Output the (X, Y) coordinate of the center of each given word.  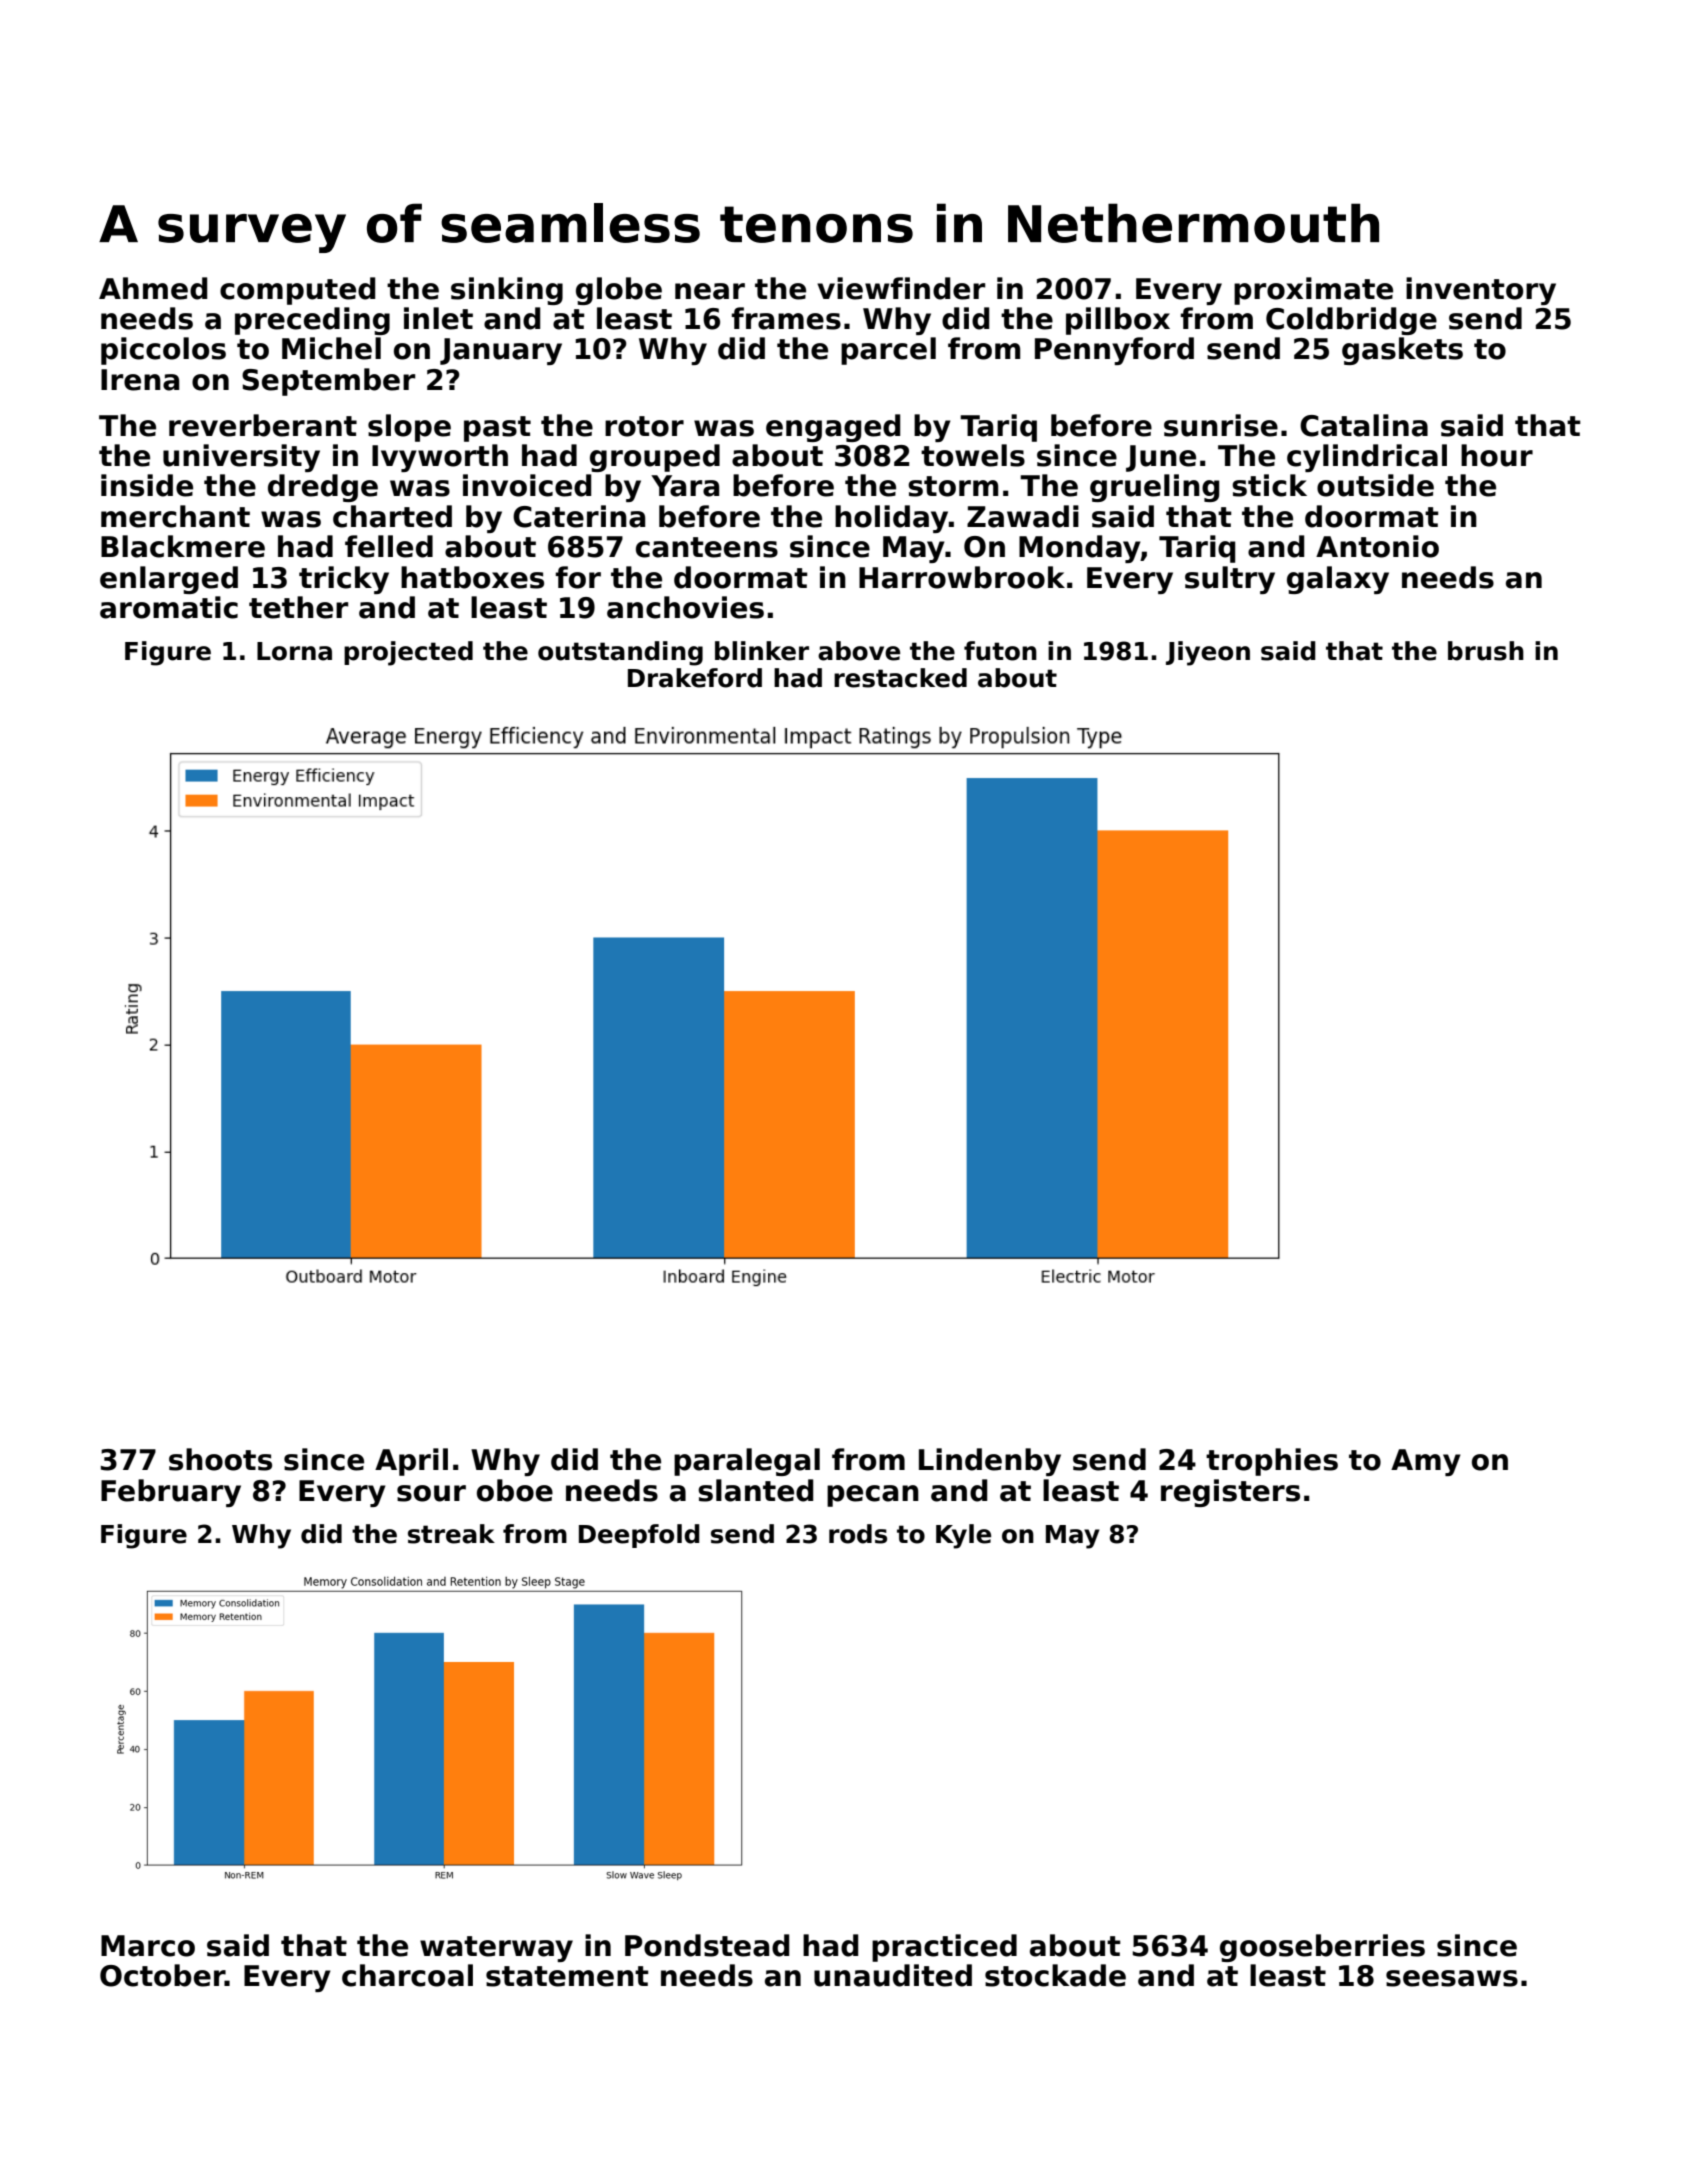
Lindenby (990, 1462)
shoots (220, 1459)
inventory (1481, 291)
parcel (888, 351)
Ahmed (153, 288)
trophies (1272, 1462)
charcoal (407, 1975)
